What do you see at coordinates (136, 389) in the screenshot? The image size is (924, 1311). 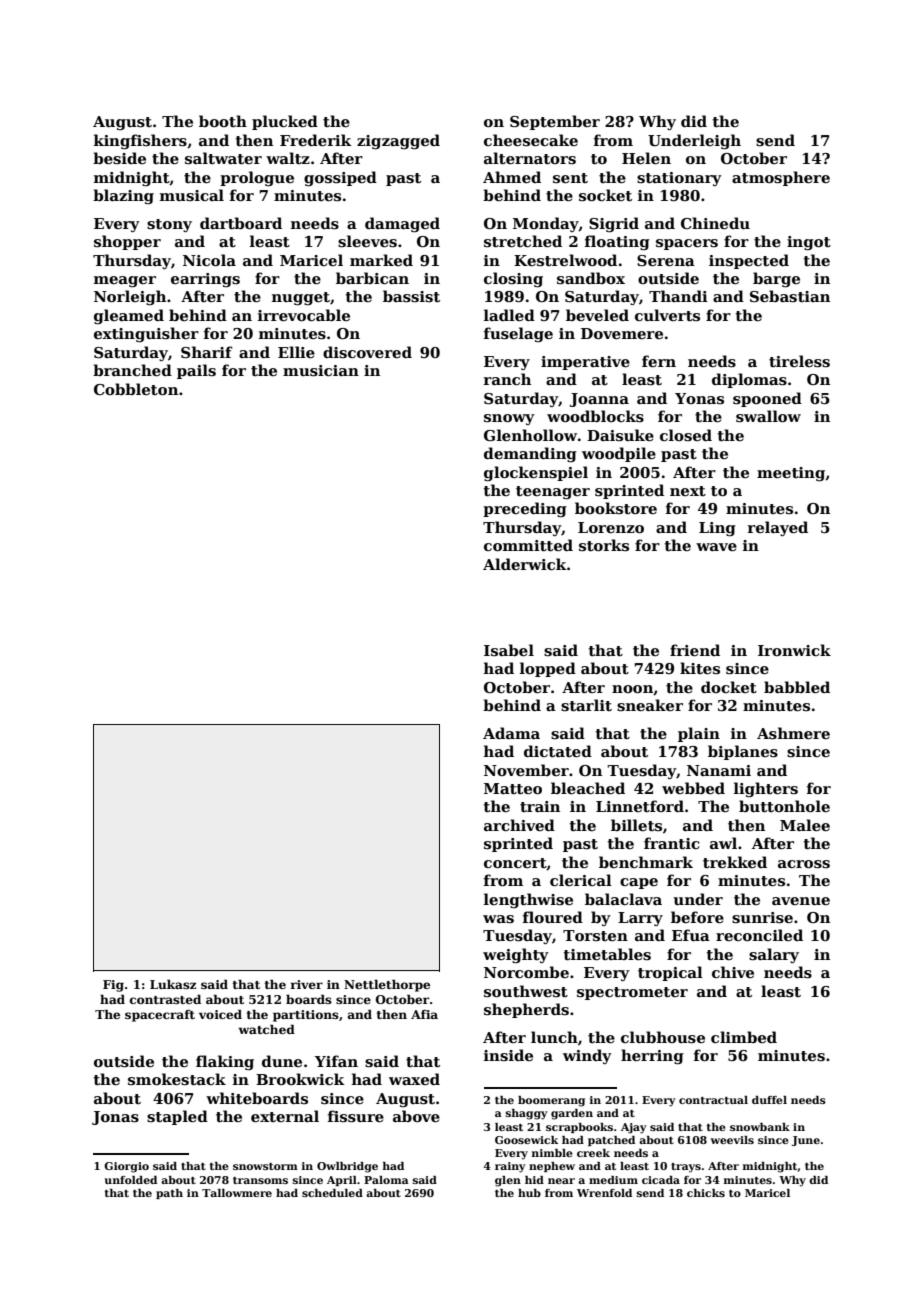 I see `Cobbleton` at bounding box center [136, 389].
